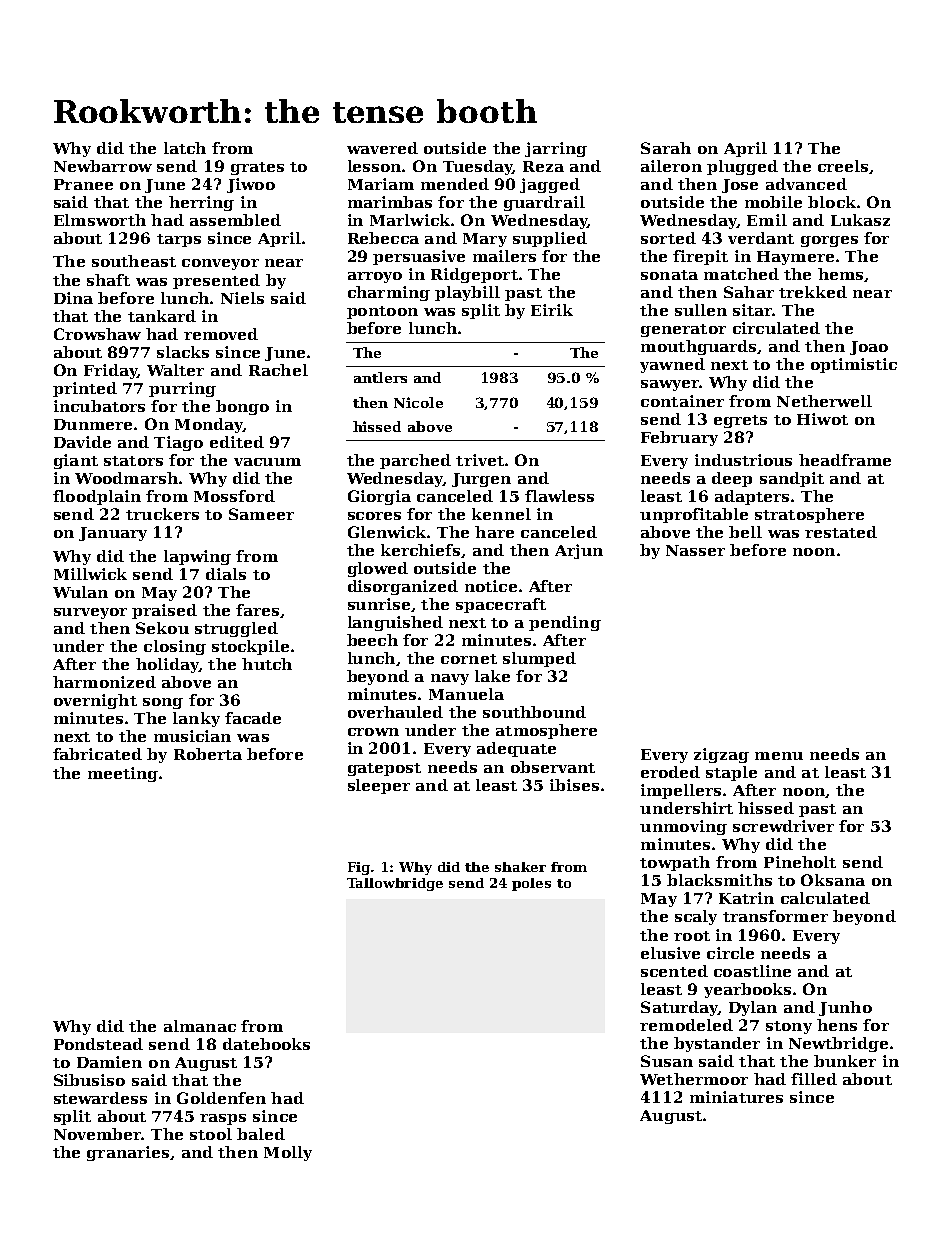 The image size is (952, 1233). What do you see at coordinates (261, 1134) in the document?
I see `baled` at bounding box center [261, 1134].
